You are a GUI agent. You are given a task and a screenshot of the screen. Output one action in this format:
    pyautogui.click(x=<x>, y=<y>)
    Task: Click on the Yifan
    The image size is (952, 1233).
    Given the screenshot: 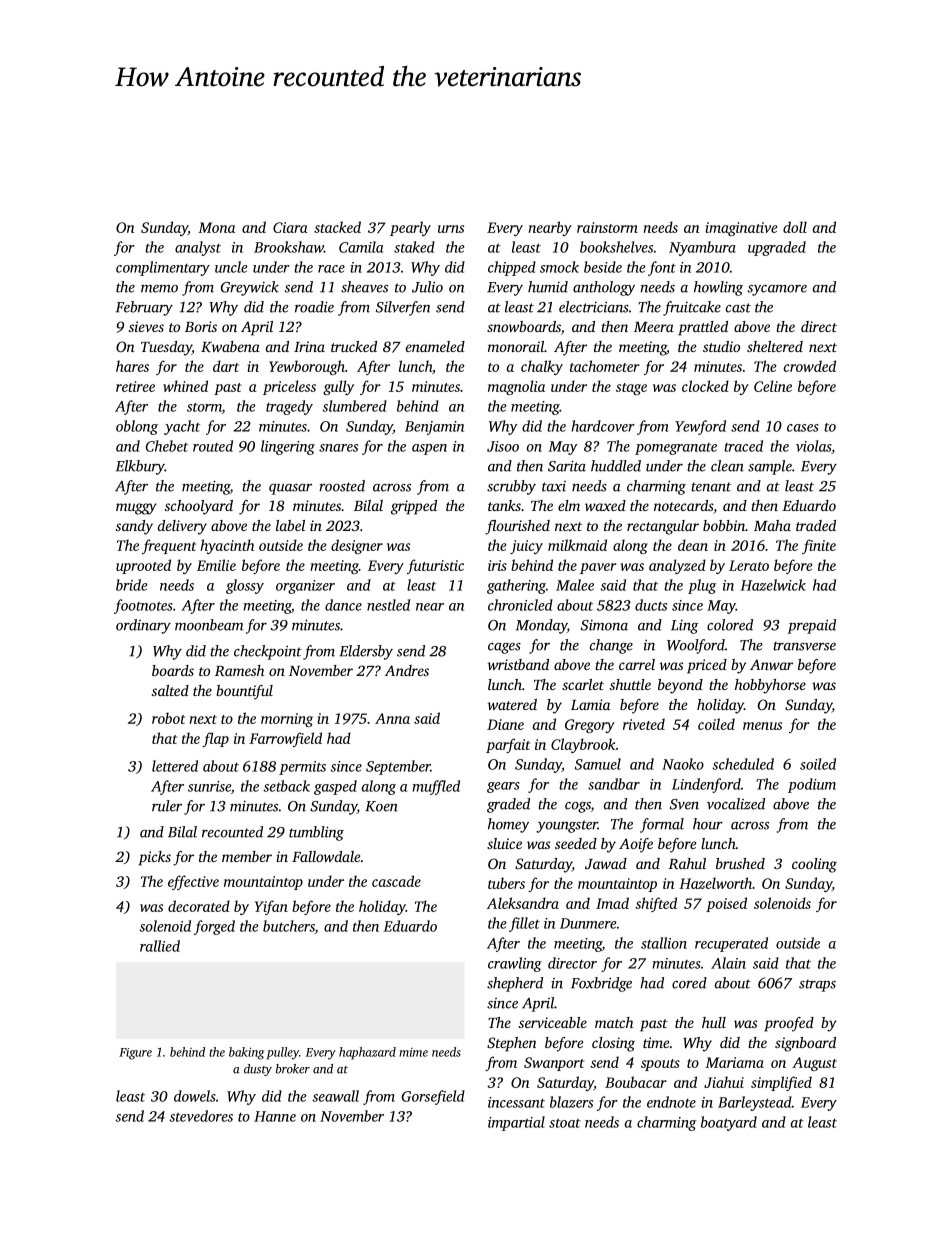 What is the action you would take?
    pyautogui.click(x=271, y=907)
